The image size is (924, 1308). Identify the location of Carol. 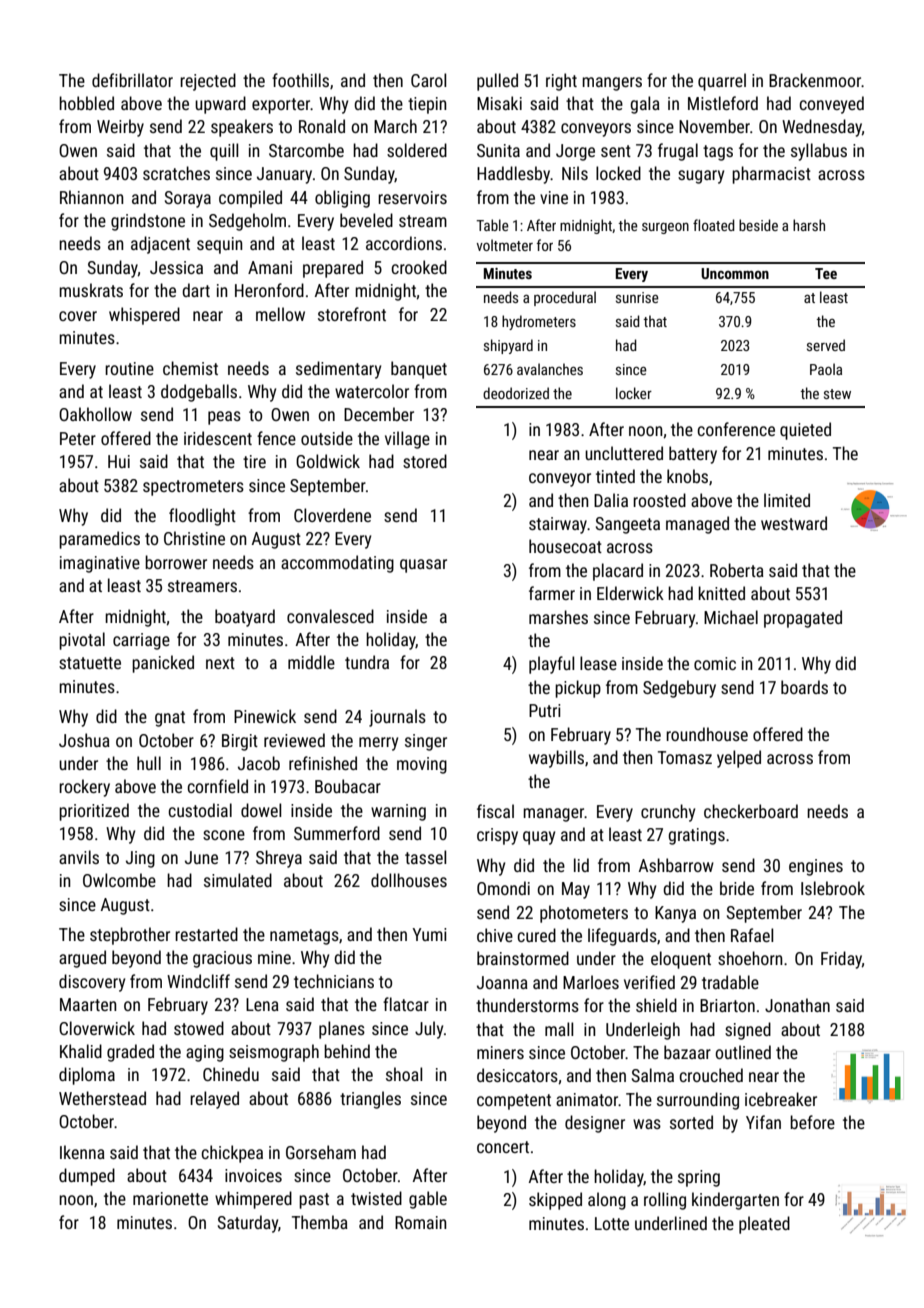
(428, 80).
